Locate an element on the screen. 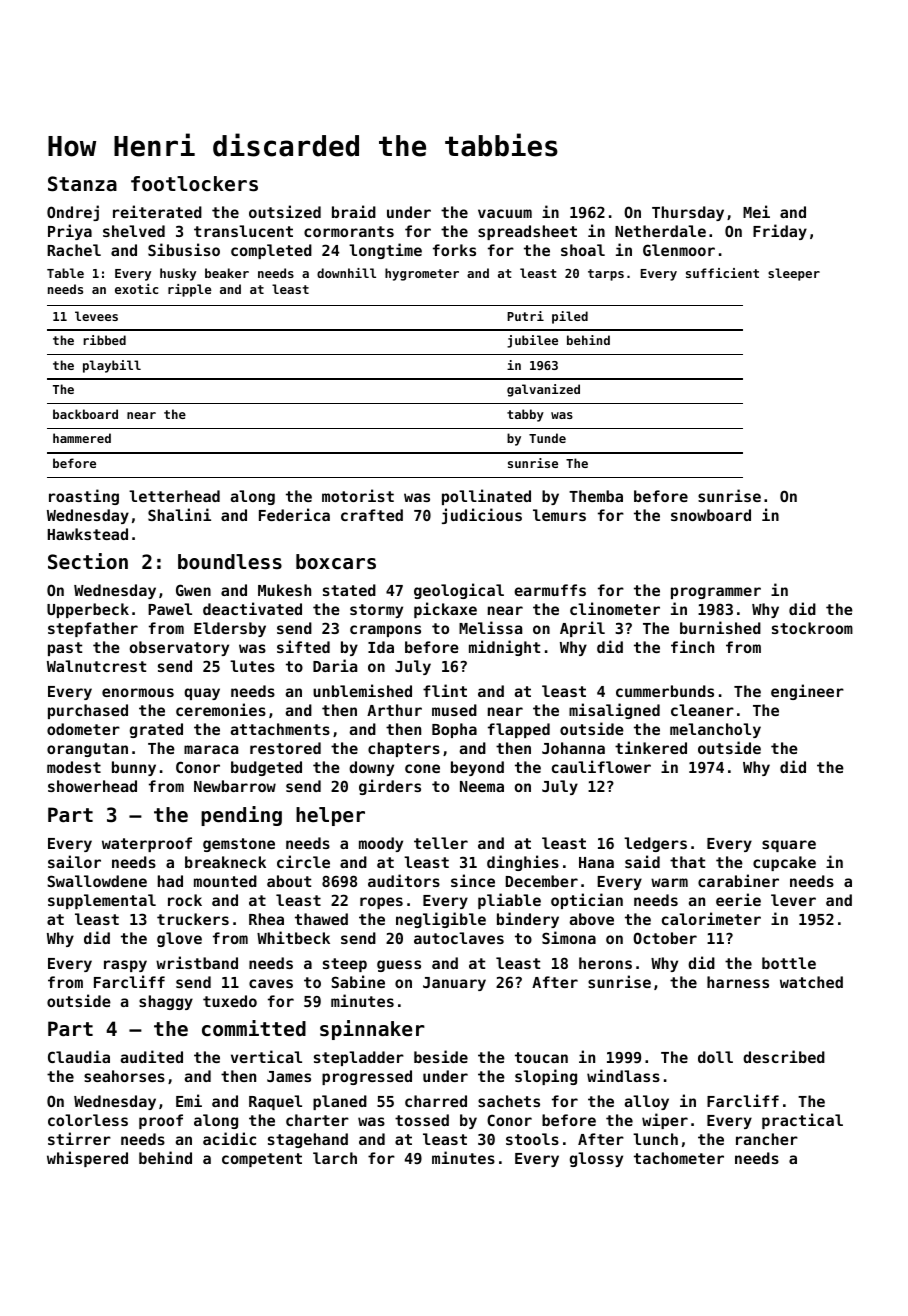 The height and width of the screenshot is (1316, 908). Stanza is located at coordinates (82, 184).
